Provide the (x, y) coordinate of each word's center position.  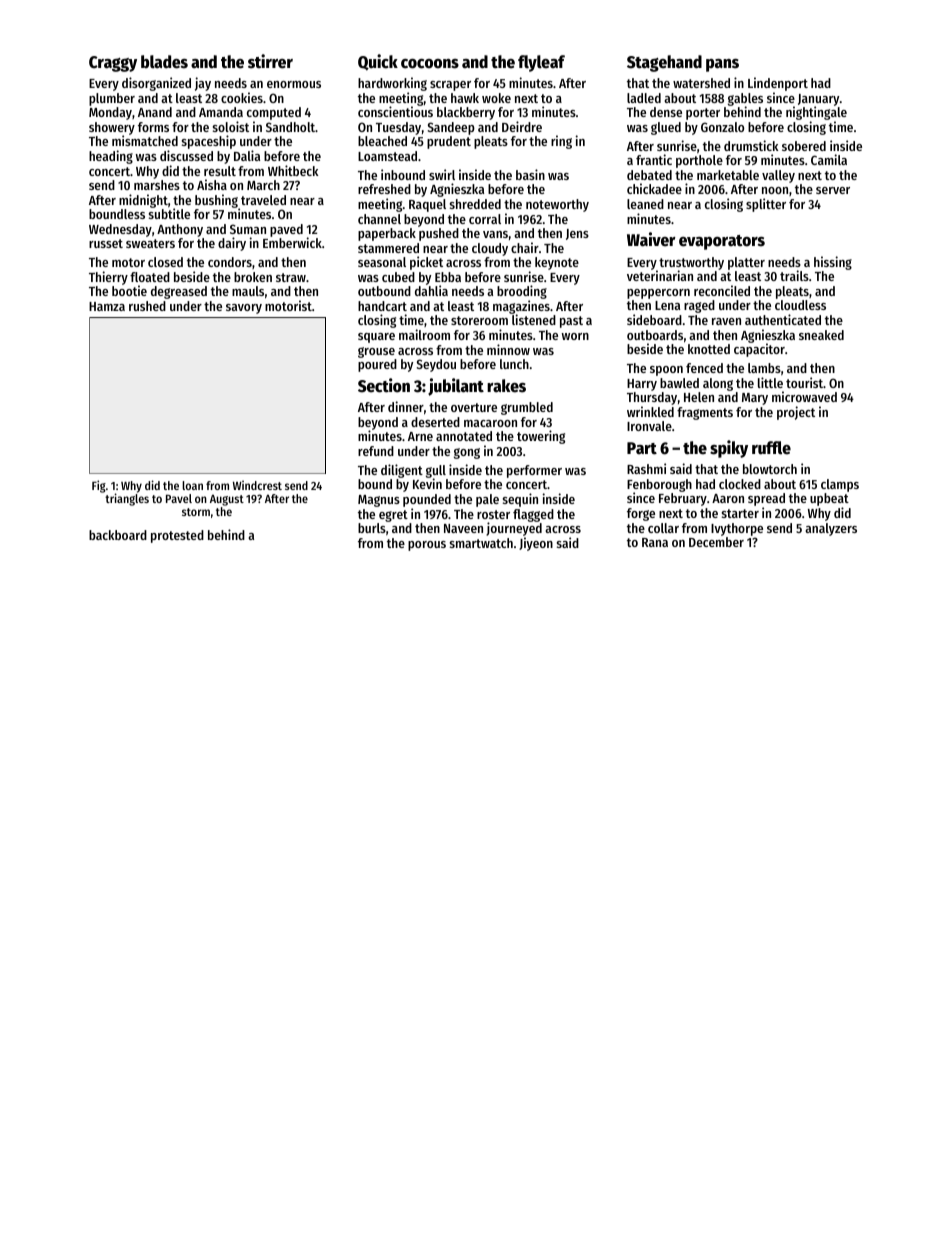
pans (722, 65)
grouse (376, 352)
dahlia (431, 291)
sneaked (821, 335)
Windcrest (257, 485)
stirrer (270, 61)
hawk (465, 98)
